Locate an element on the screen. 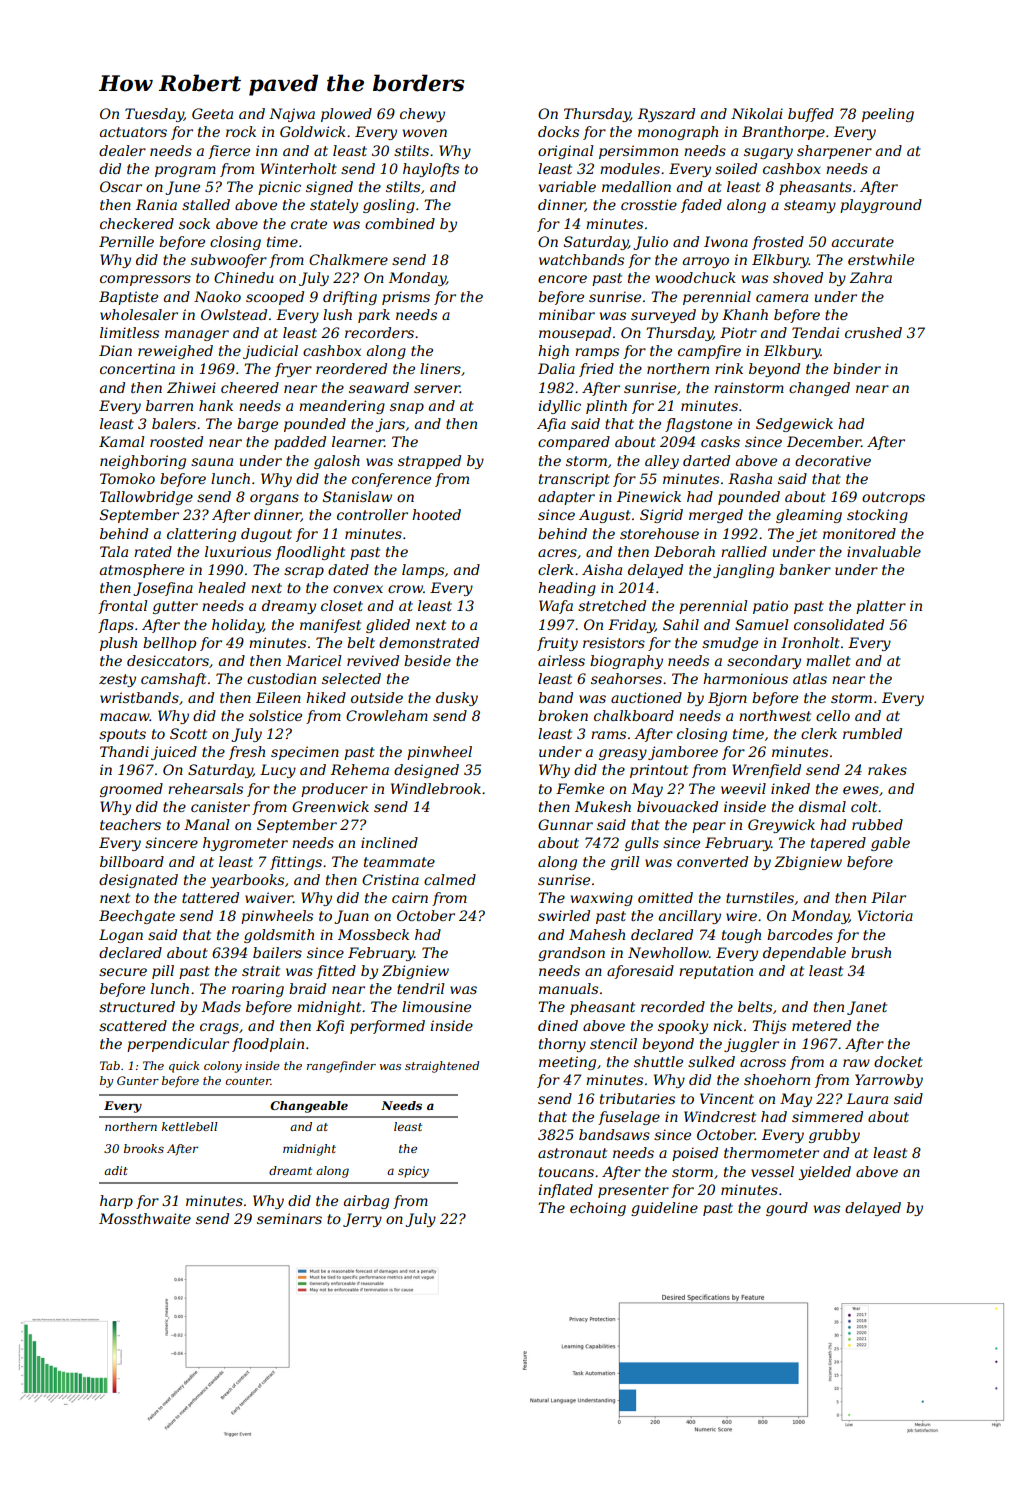 This screenshot has height=1485, width=1025. dusky is located at coordinates (457, 699).
